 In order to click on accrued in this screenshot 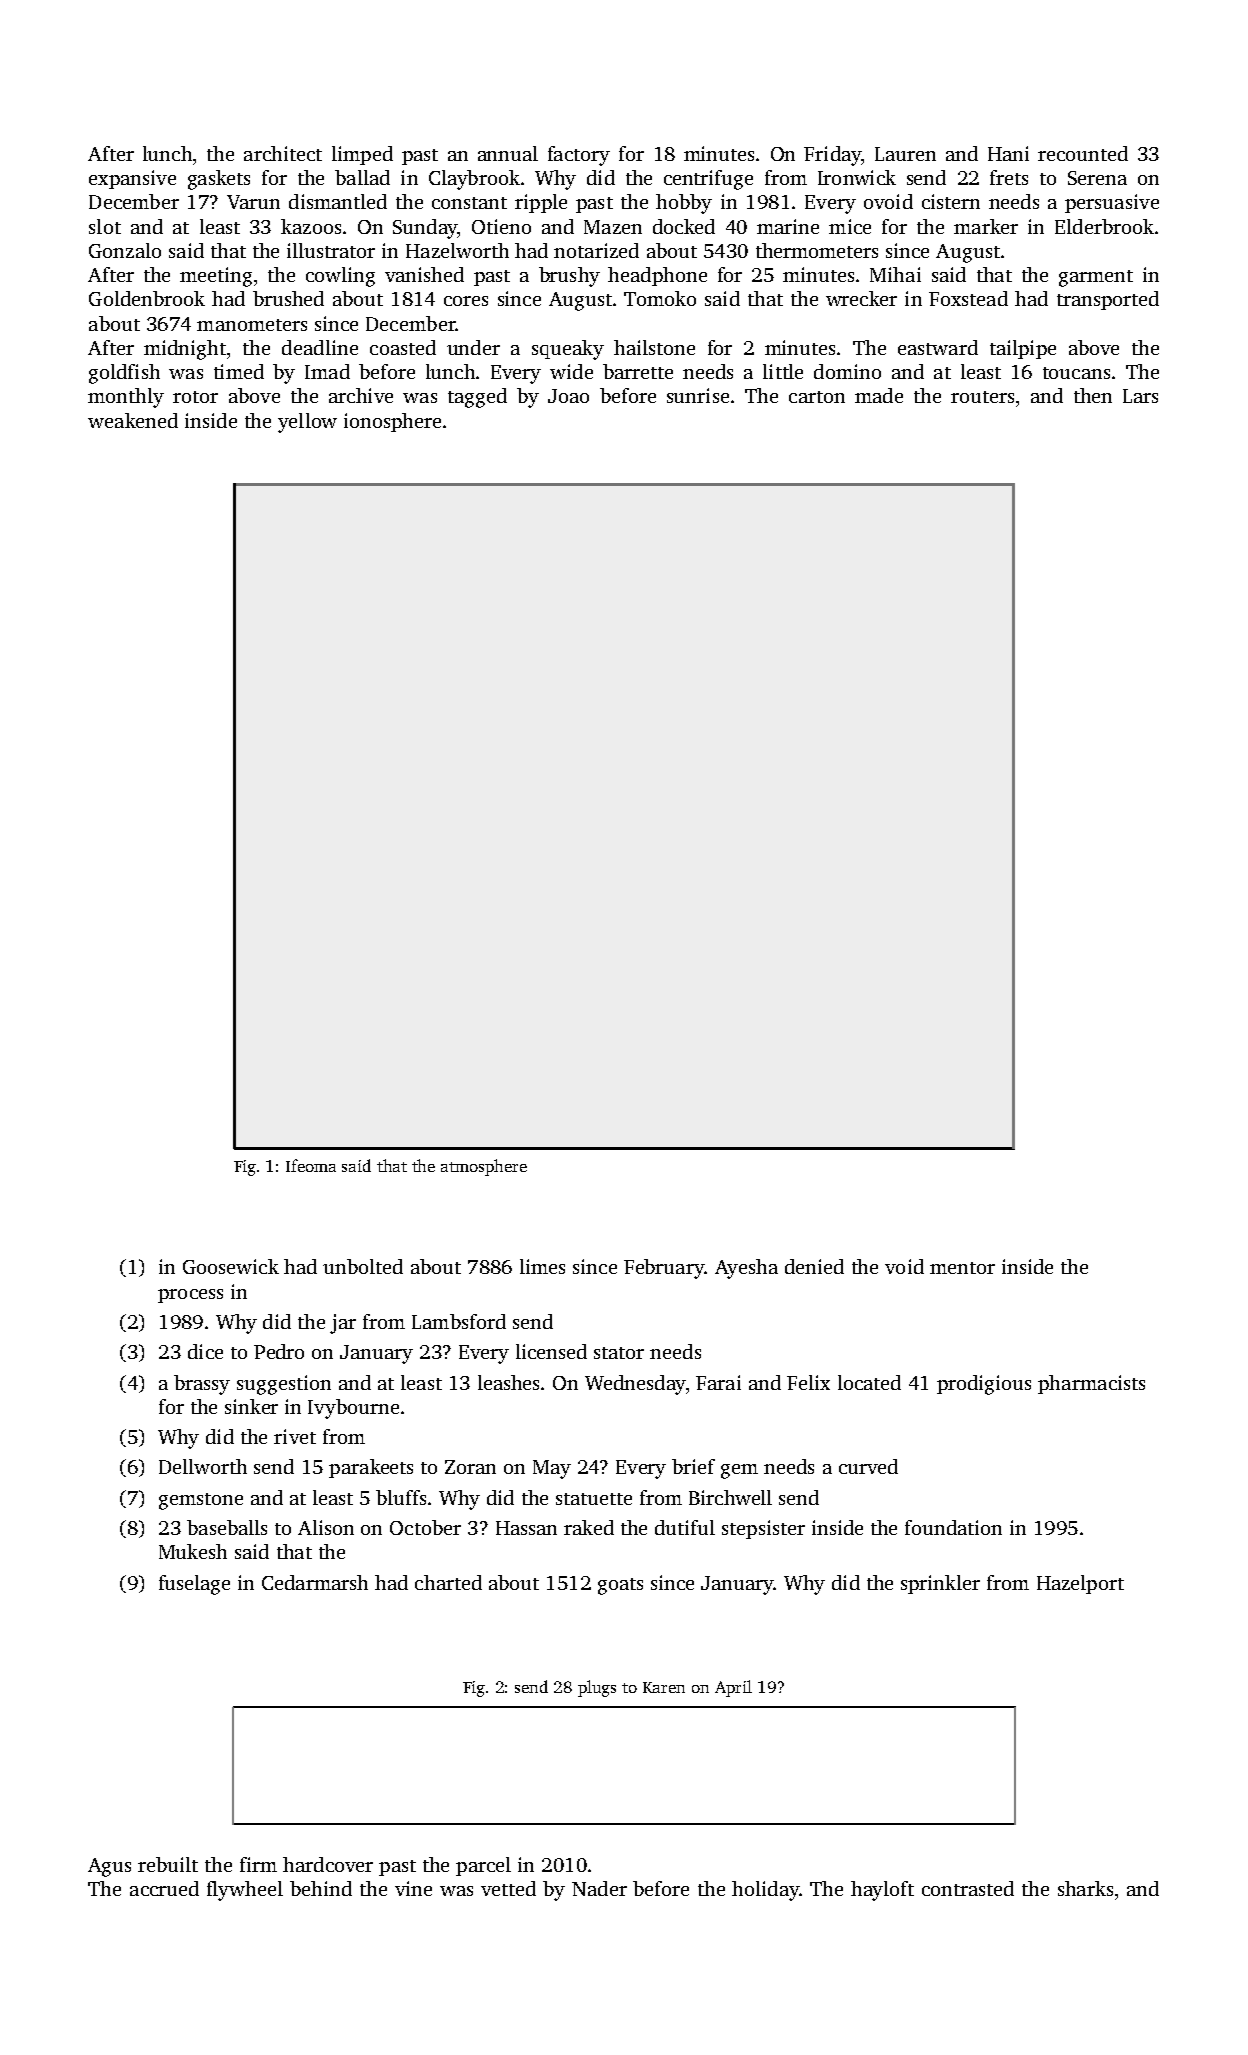, I will do `click(164, 1888)`.
